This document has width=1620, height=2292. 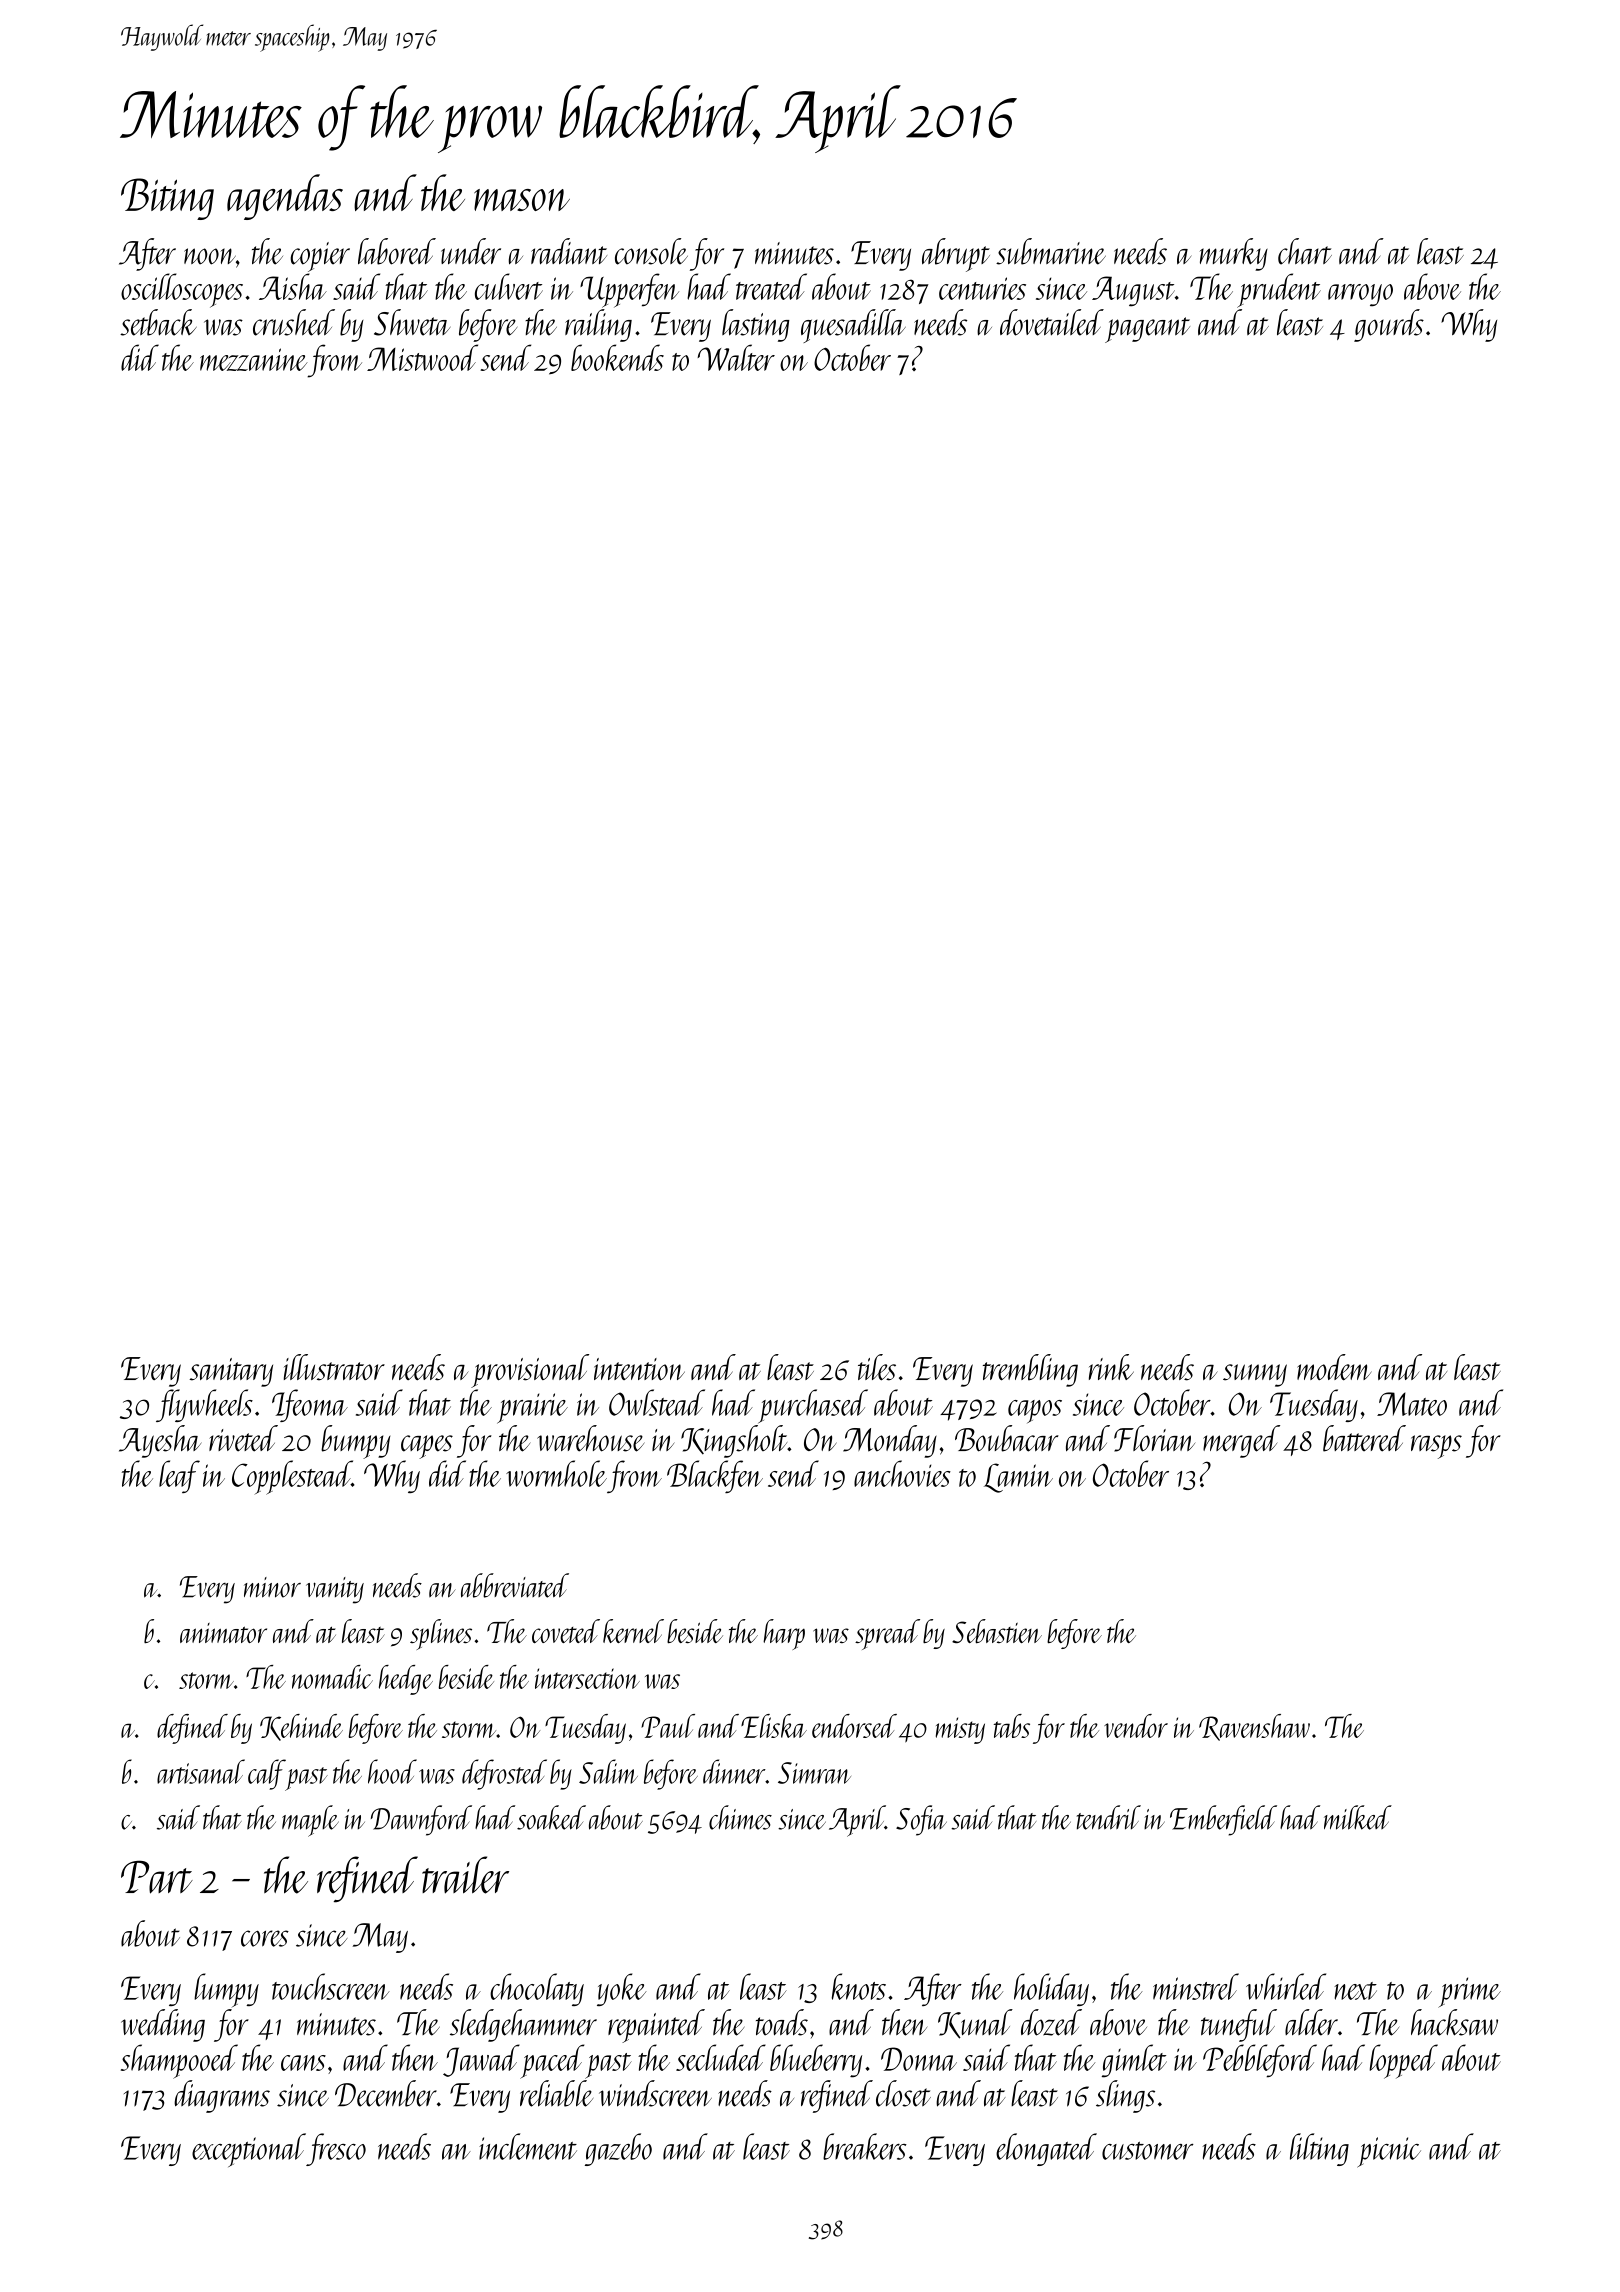 I want to click on picnic, so click(x=1389, y=2152).
